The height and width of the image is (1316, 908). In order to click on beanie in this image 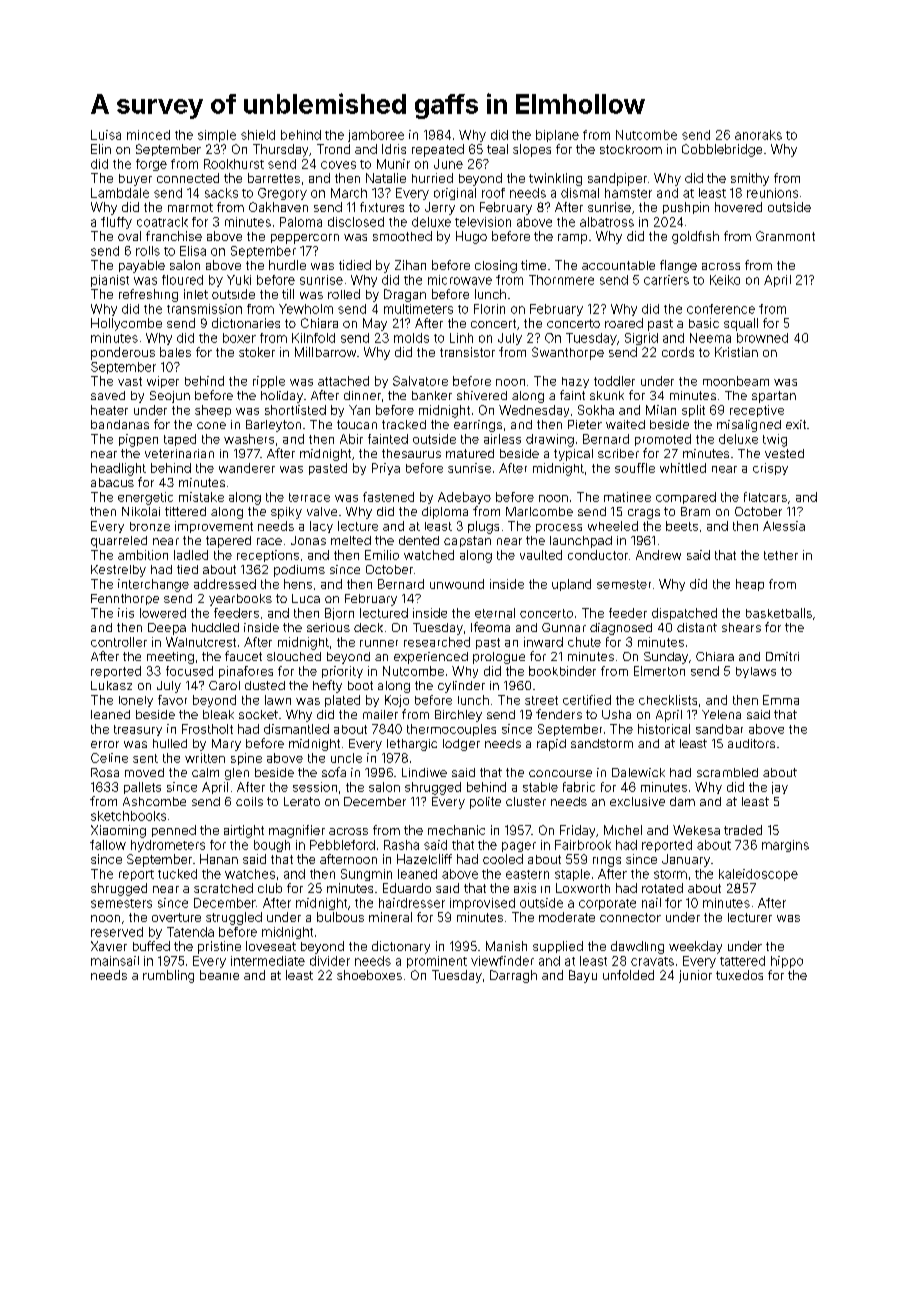, I will do `click(219, 975)`.
